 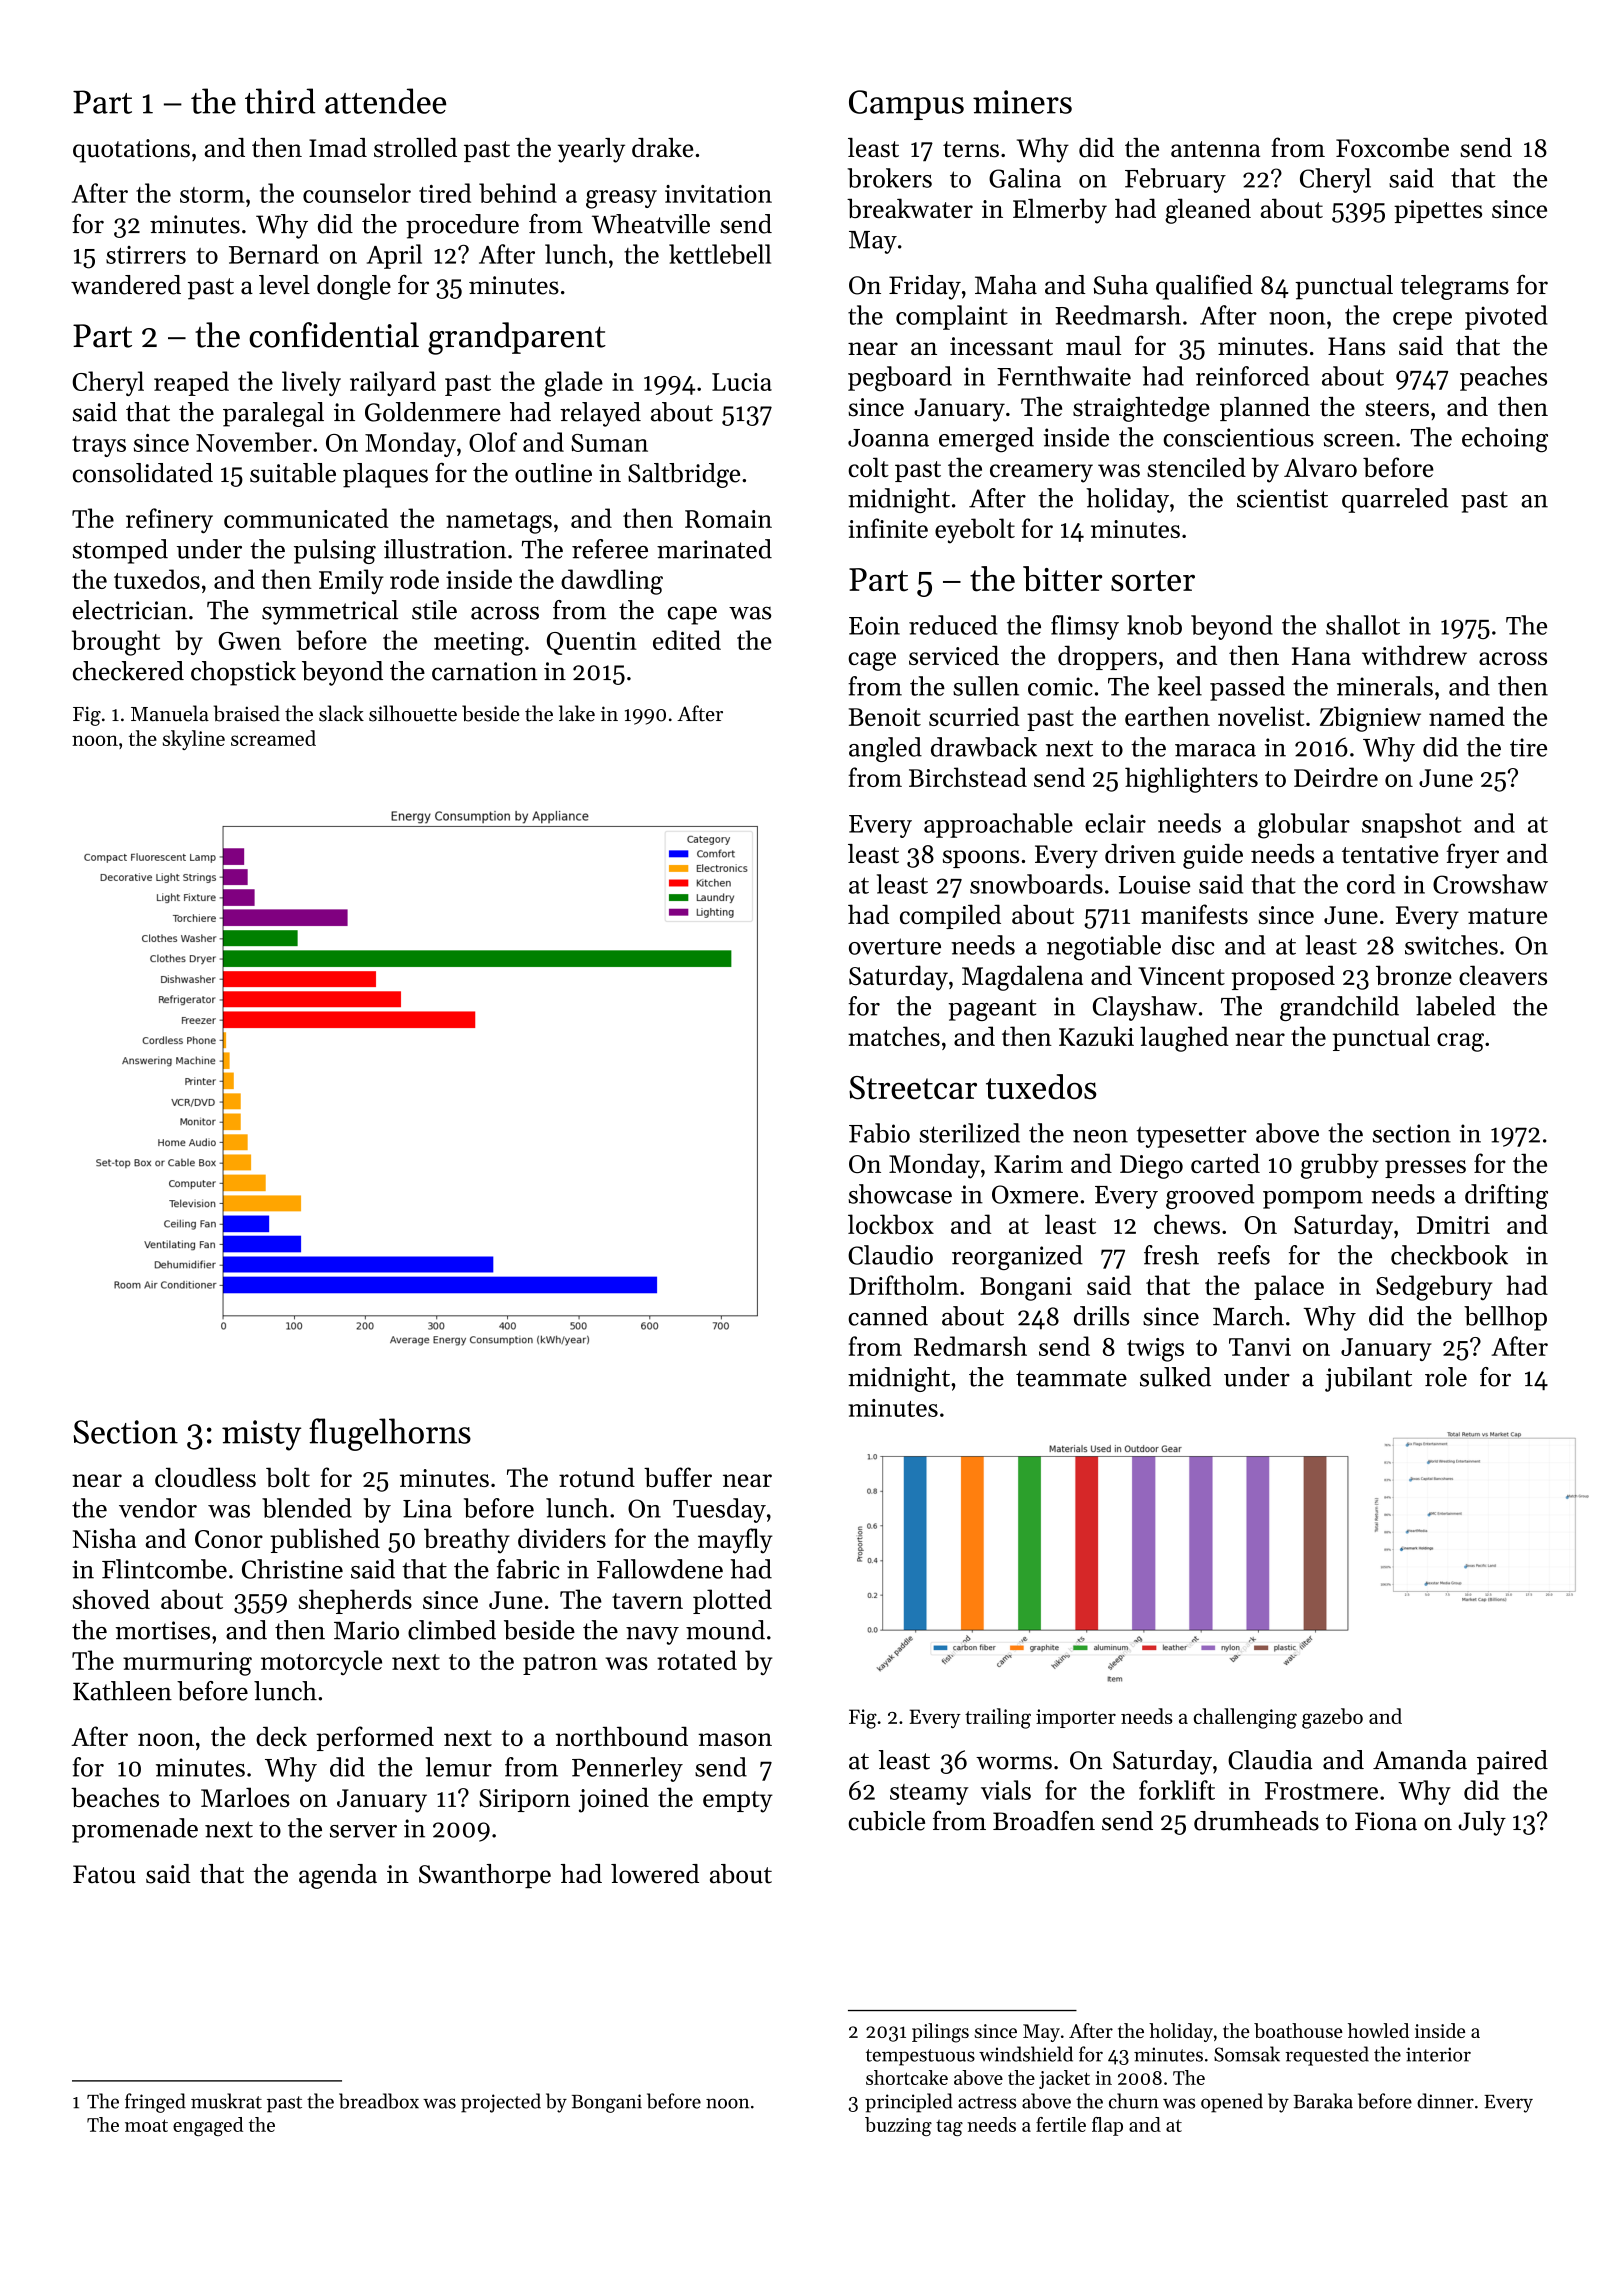 What do you see at coordinates (1289, 1287) in the screenshot?
I see `palace` at bounding box center [1289, 1287].
